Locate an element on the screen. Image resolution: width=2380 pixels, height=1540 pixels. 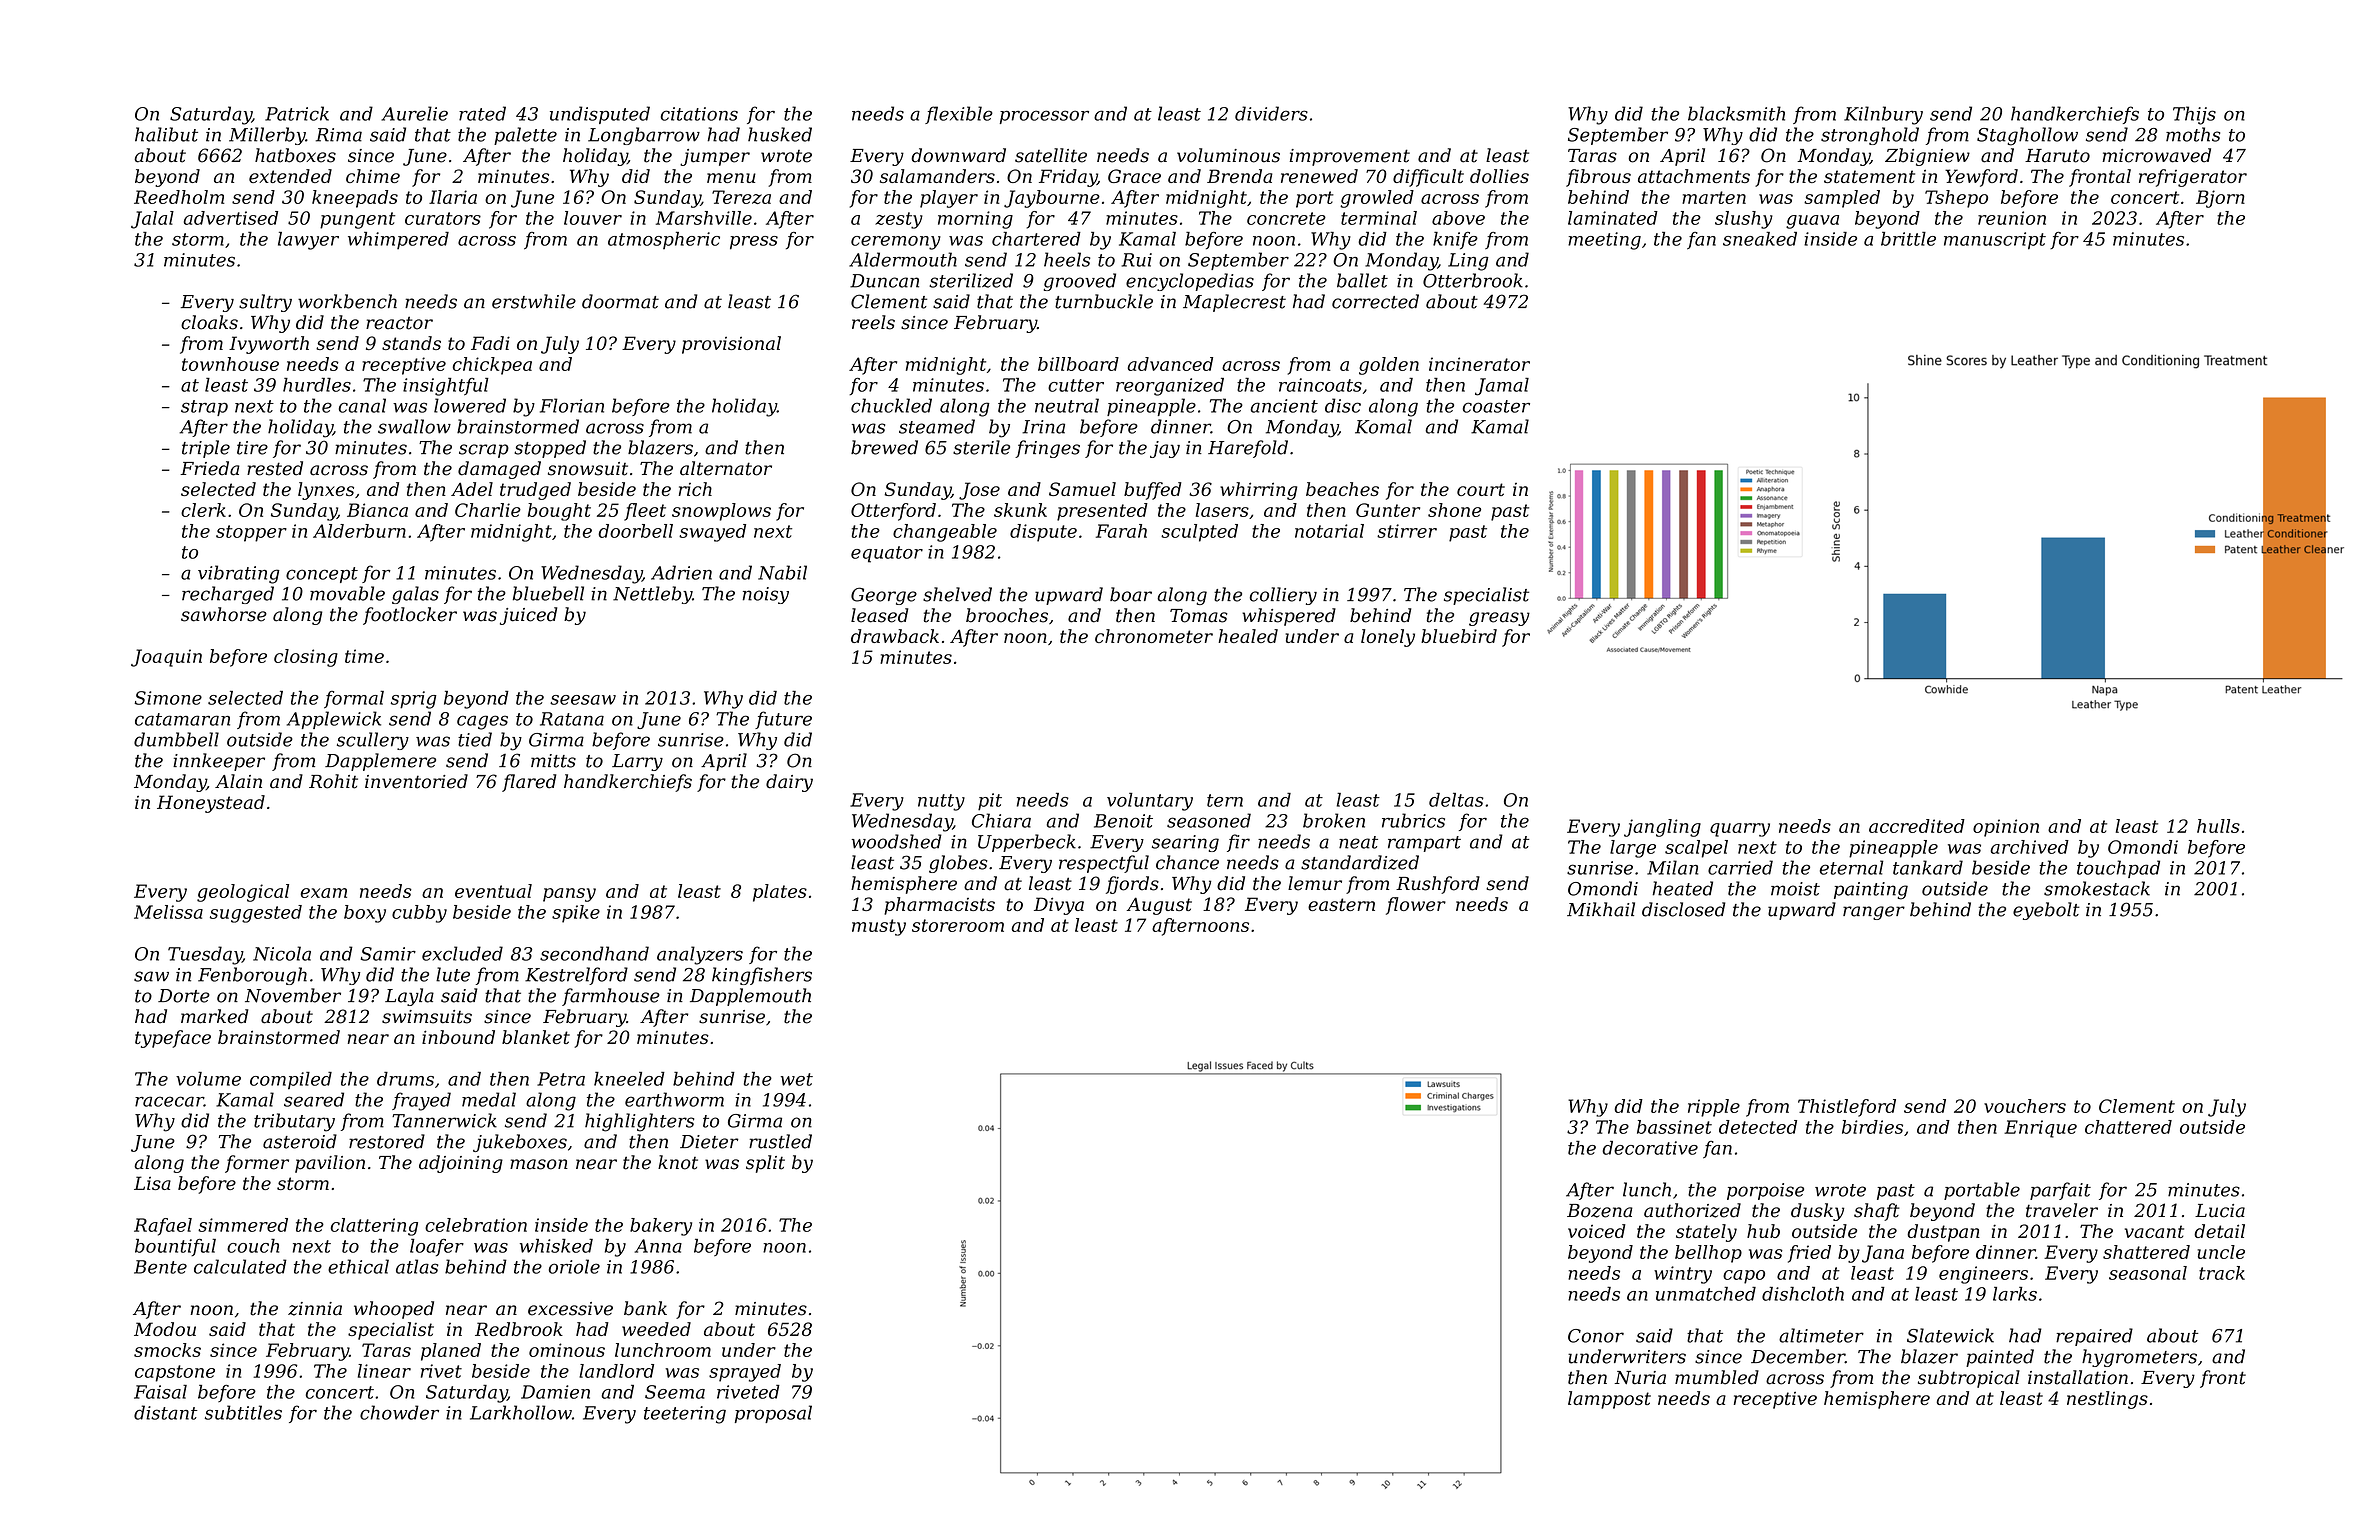
lamppost is located at coordinates (1609, 1400).
